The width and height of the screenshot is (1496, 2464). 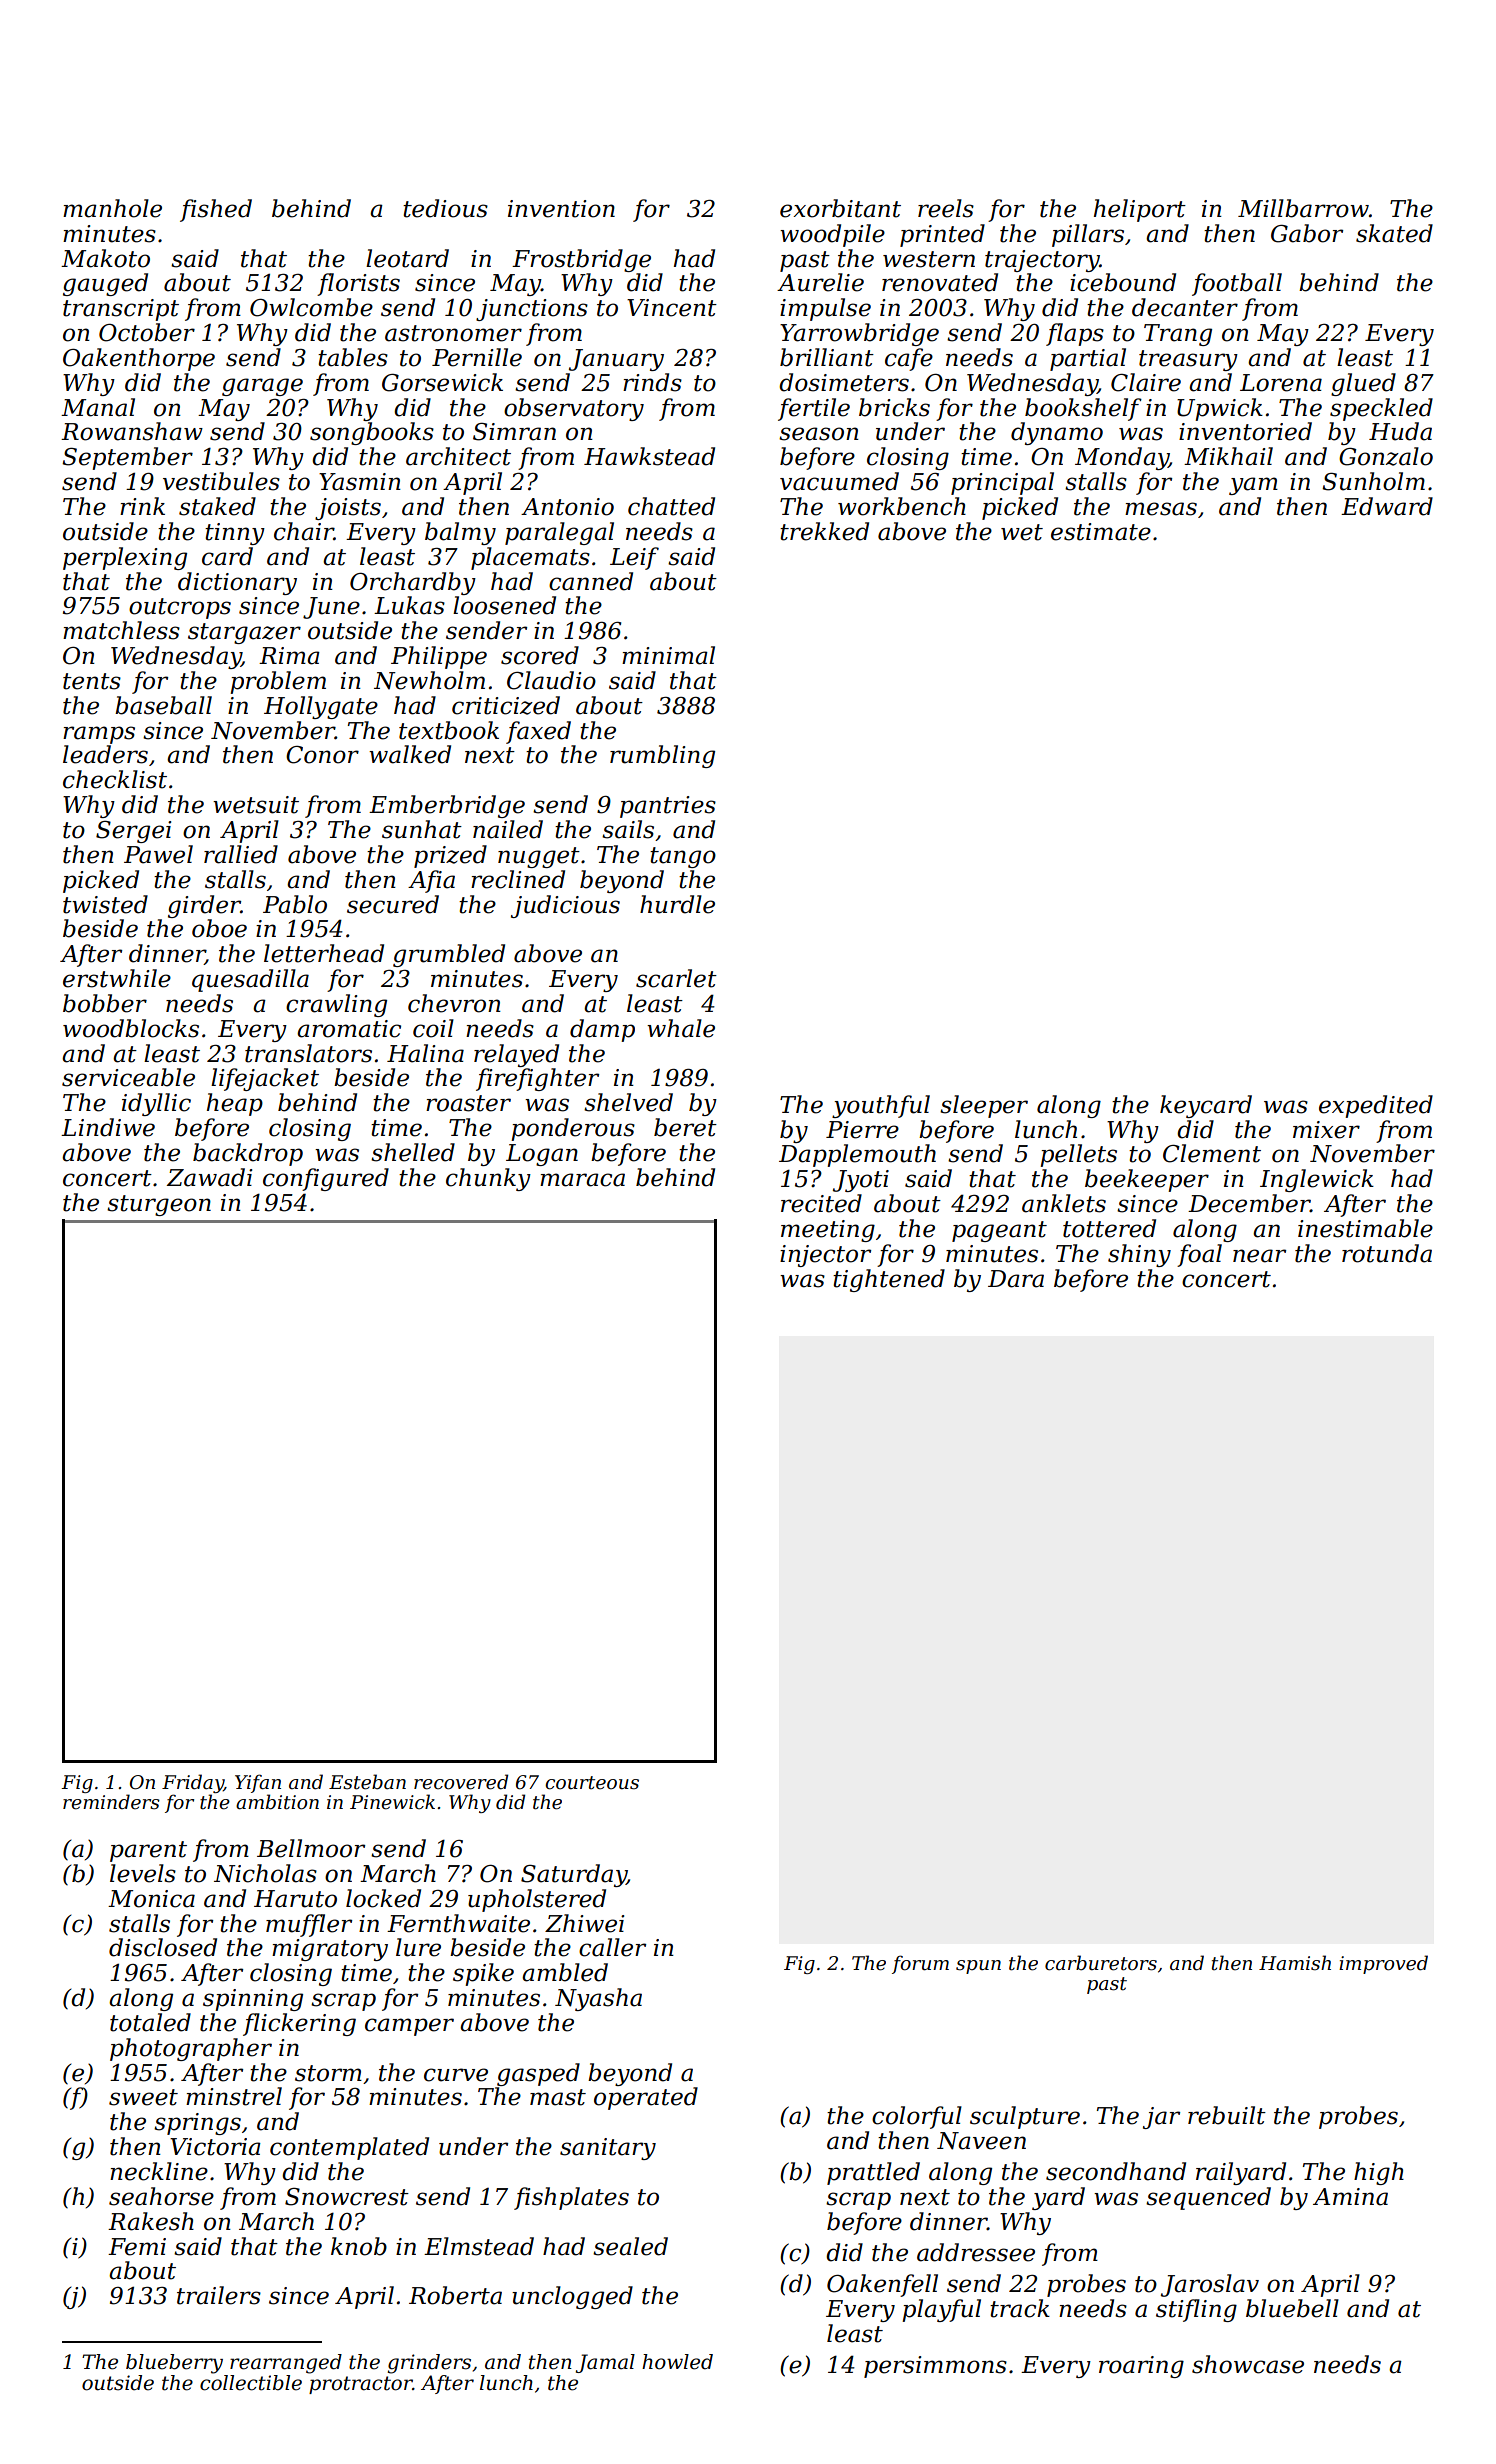 I want to click on wetsuit, so click(x=256, y=805).
